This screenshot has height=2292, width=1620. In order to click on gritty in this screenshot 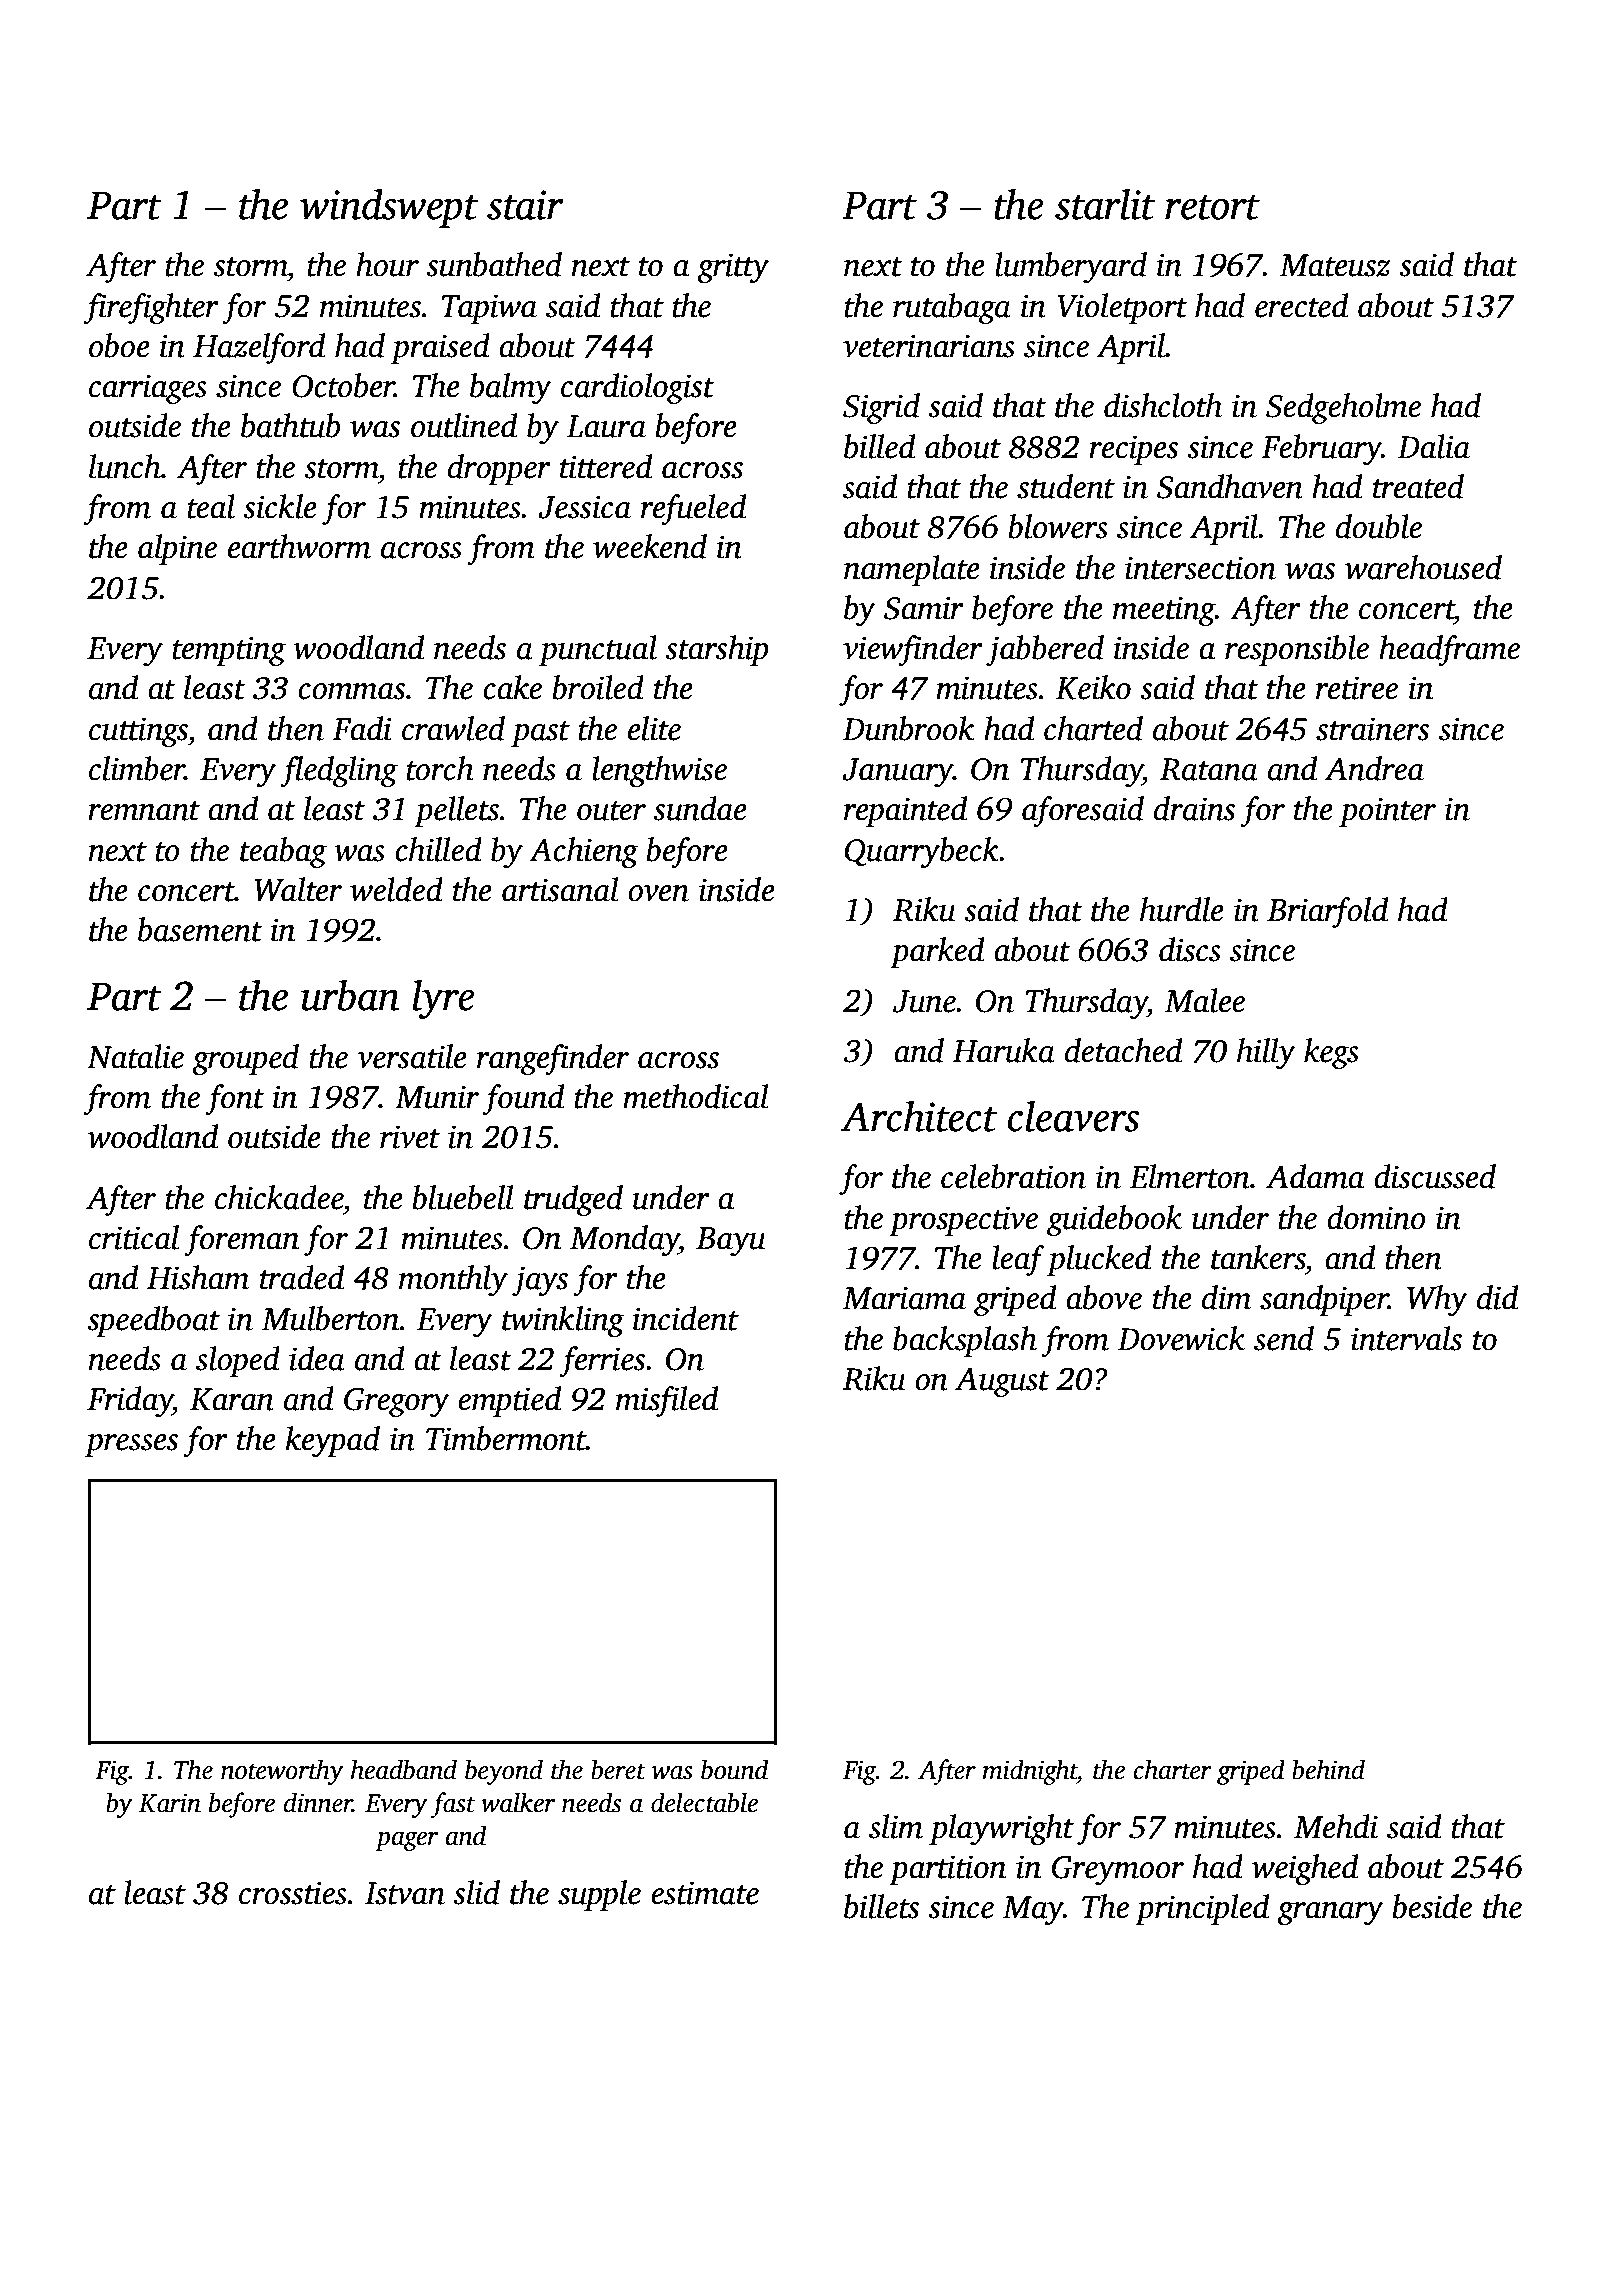, I will do `click(733, 268)`.
